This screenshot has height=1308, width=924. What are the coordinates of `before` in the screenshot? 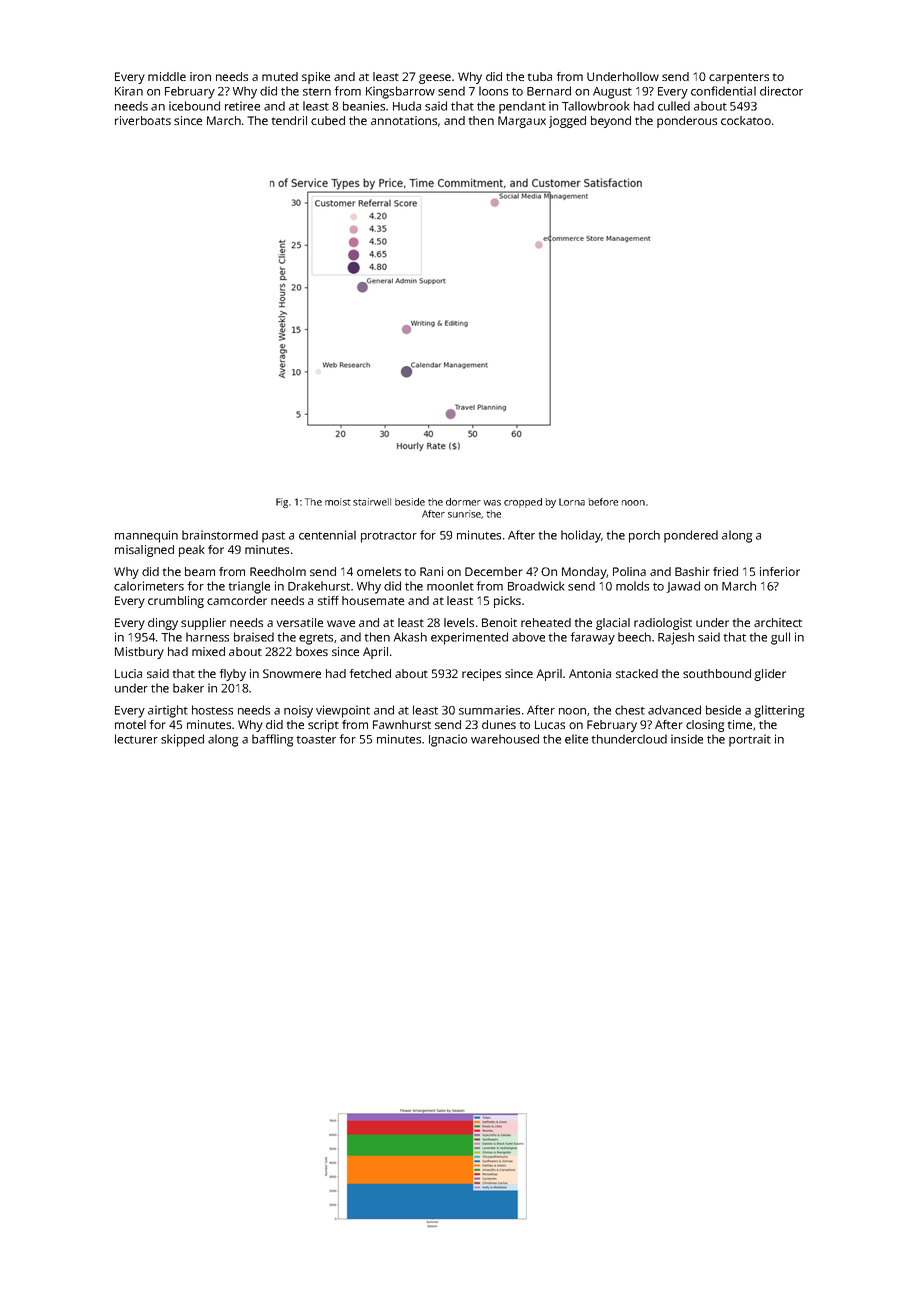 It's located at (603, 502).
